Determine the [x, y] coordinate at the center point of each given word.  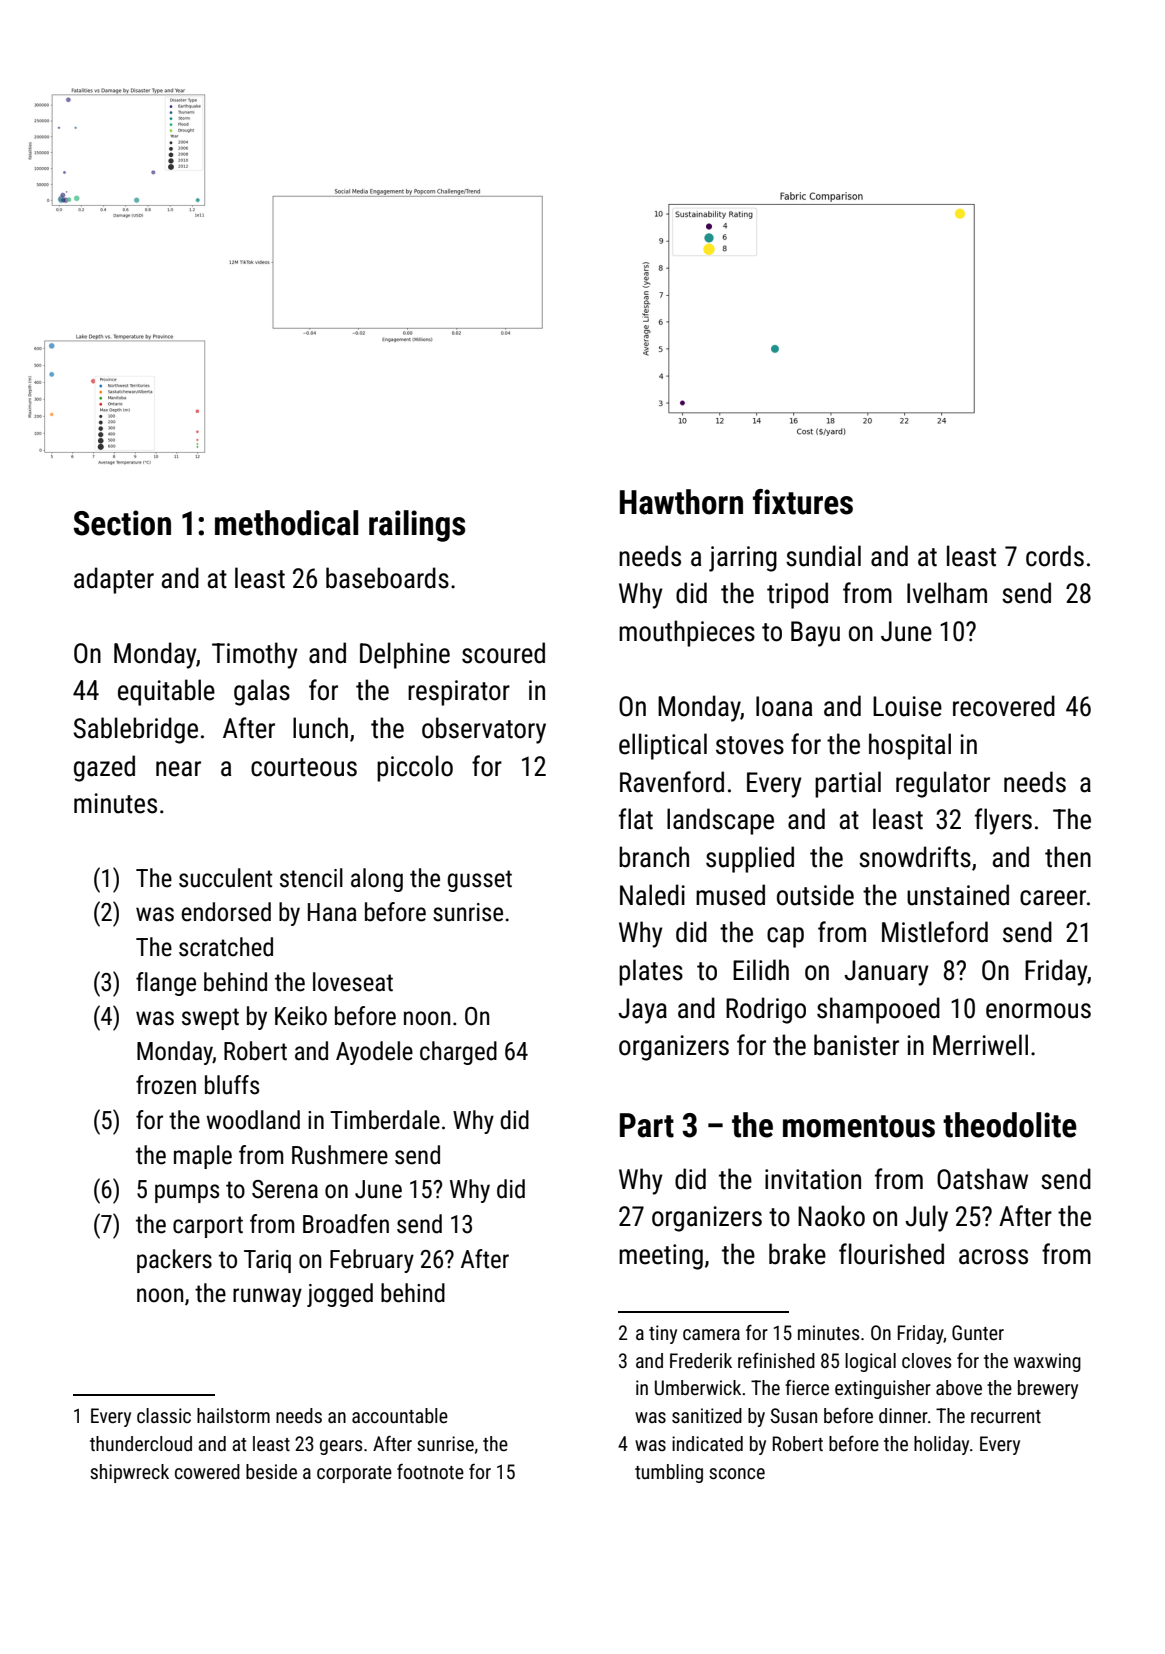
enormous [1038, 1011]
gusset [480, 881]
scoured [503, 653]
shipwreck [129, 1473]
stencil [311, 878]
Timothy [255, 655]
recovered [1004, 706]
